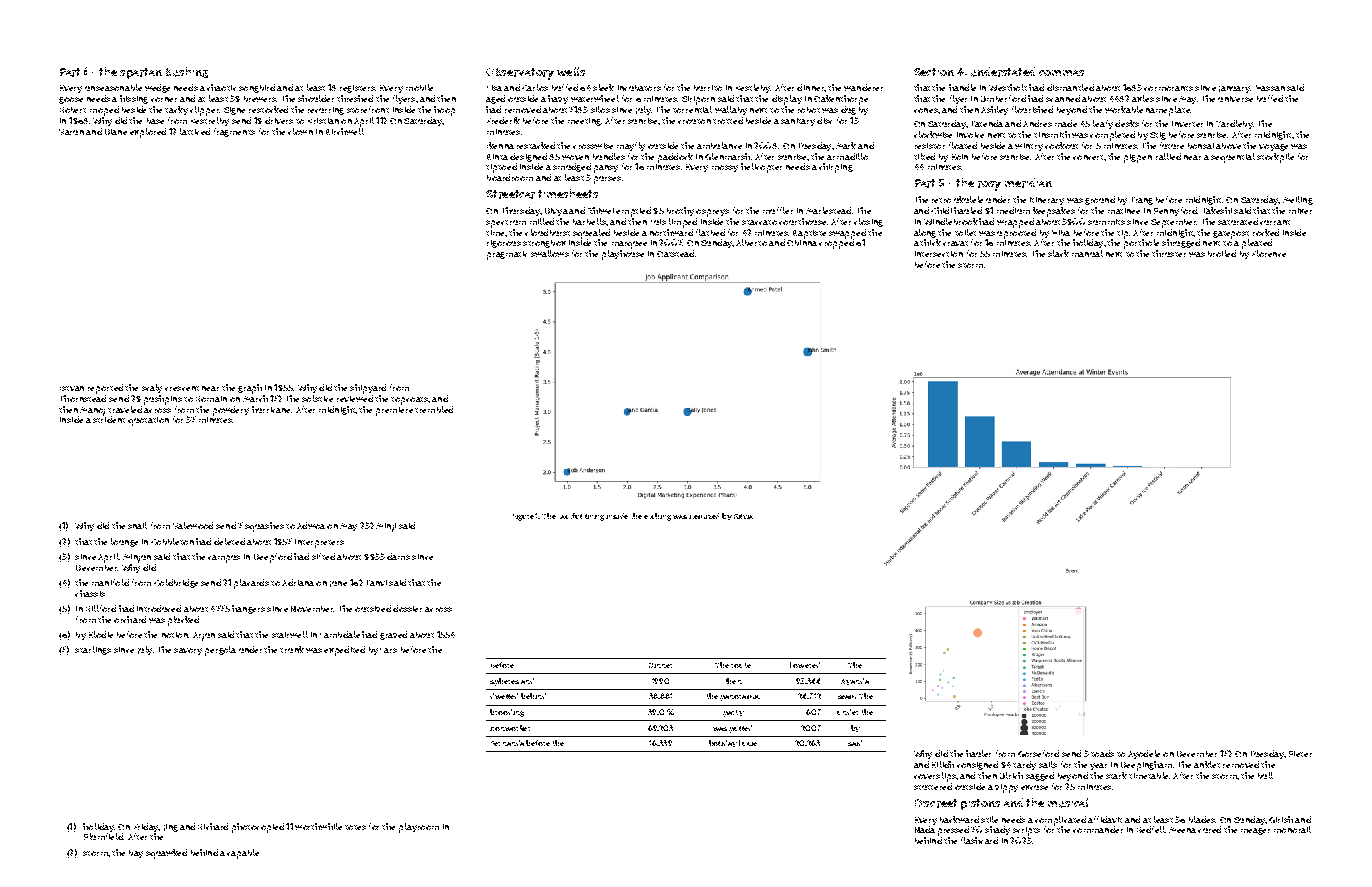  What do you see at coordinates (510, 728) in the screenshot?
I see `ironworker` at bounding box center [510, 728].
